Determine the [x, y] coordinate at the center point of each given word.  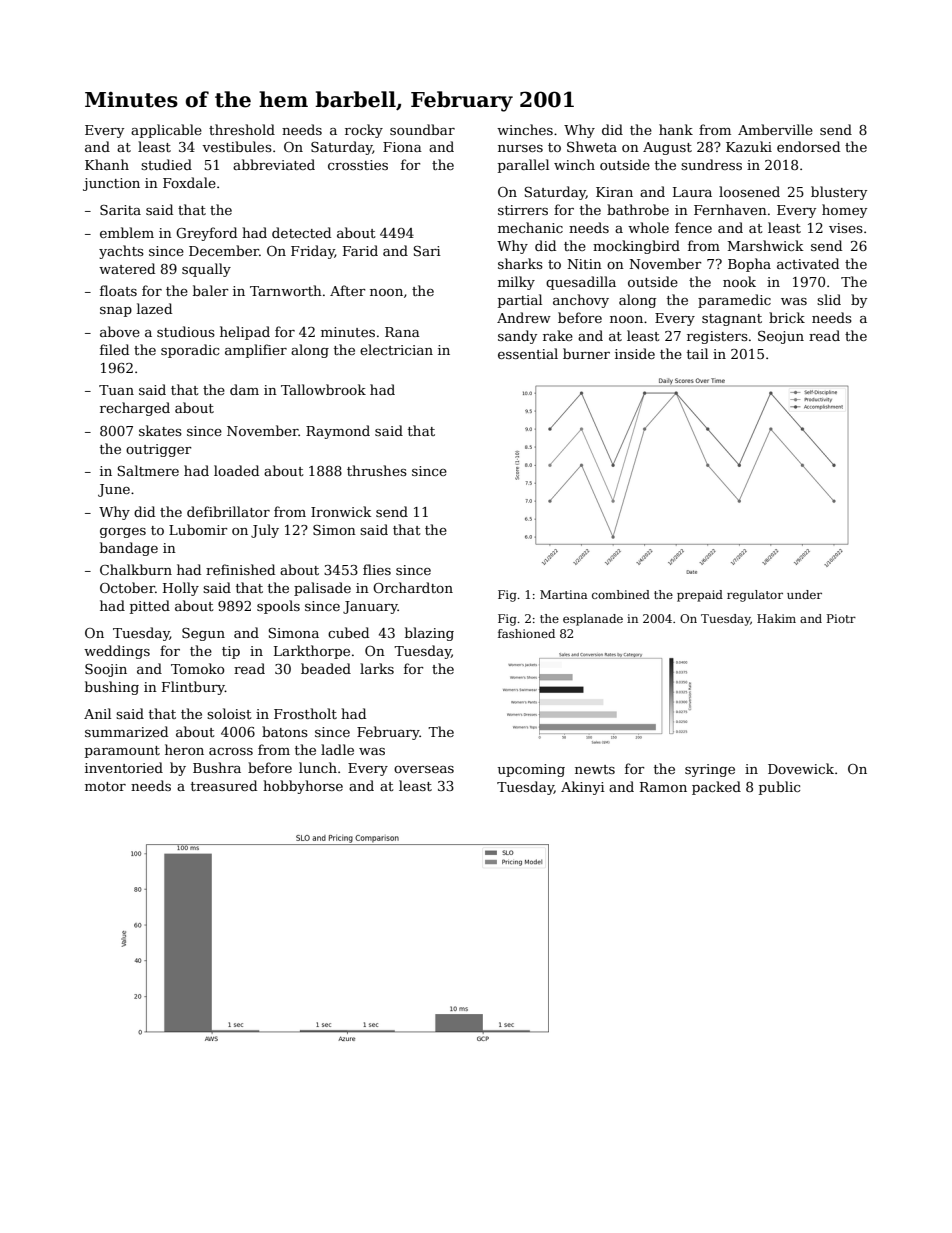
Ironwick [341, 511]
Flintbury [193, 688]
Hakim [776, 618]
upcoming [531, 770]
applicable [166, 131]
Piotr [841, 618]
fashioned [526, 633]
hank [676, 129]
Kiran [614, 192]
